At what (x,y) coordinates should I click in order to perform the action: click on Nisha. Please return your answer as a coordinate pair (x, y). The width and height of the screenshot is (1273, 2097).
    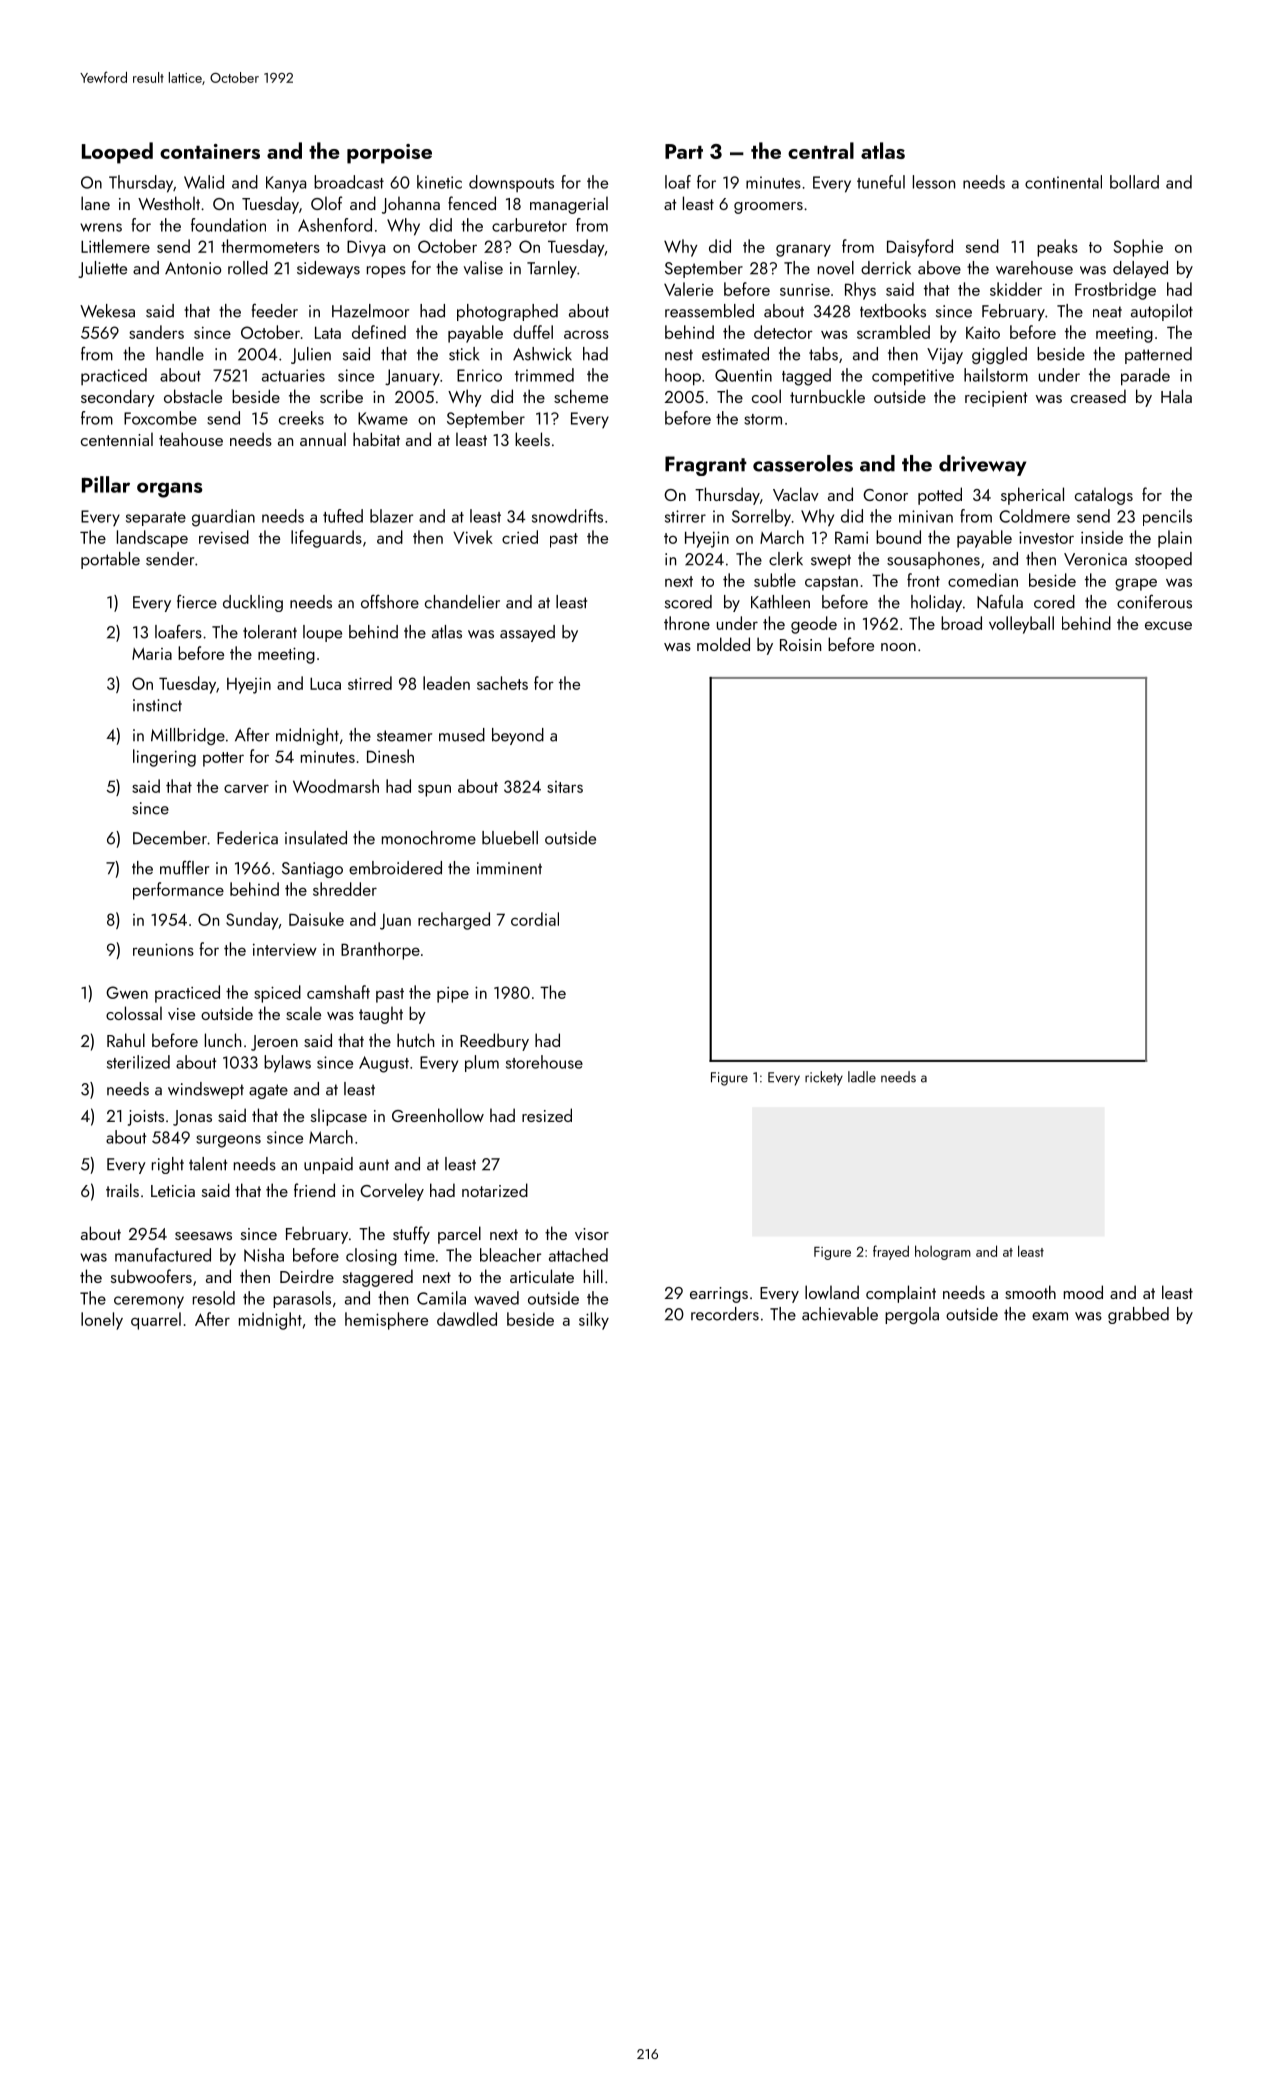
    Looking at the image, I should click on (264, 1255).
